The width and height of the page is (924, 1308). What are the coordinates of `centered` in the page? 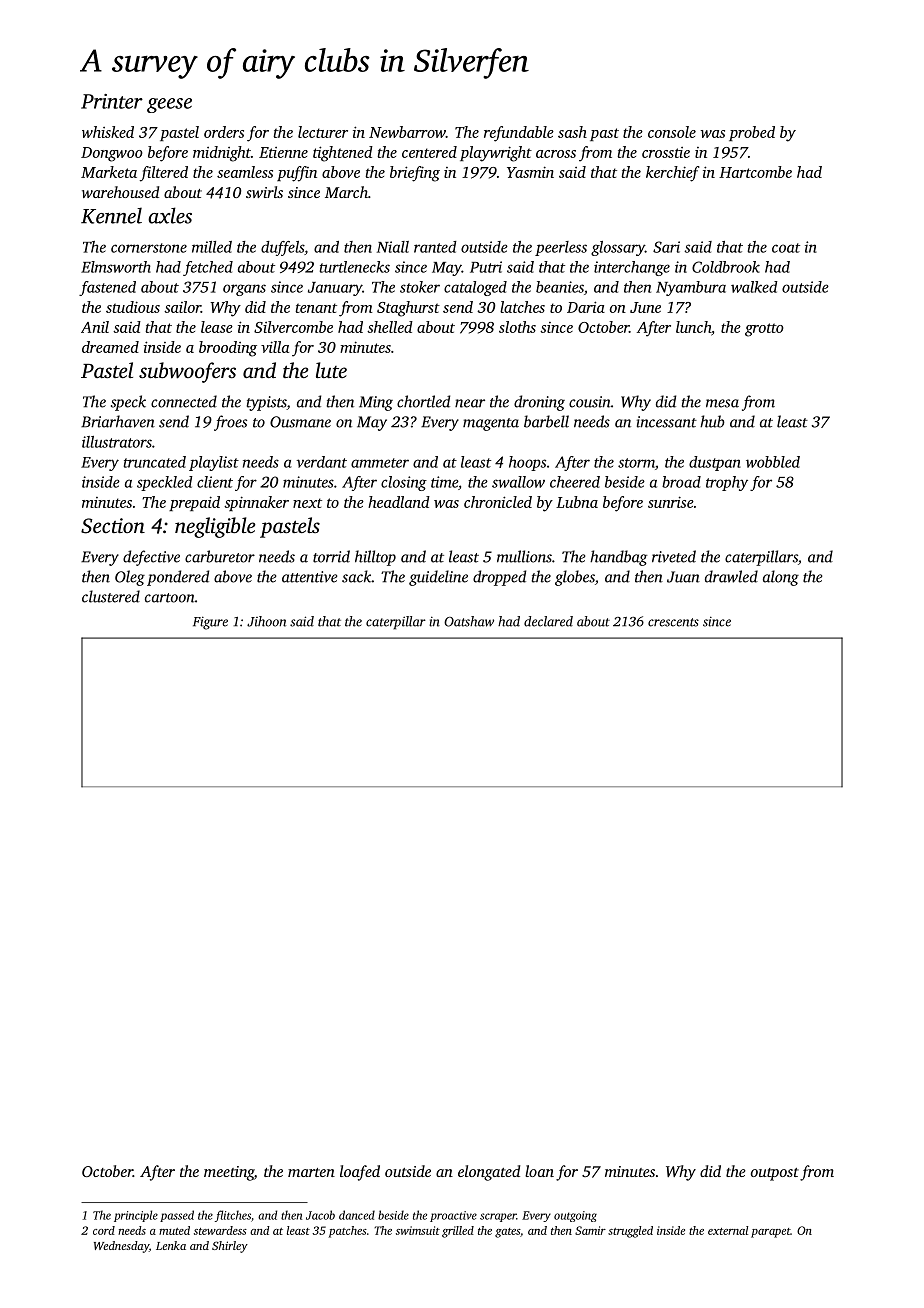 It's located at (429, 152).
